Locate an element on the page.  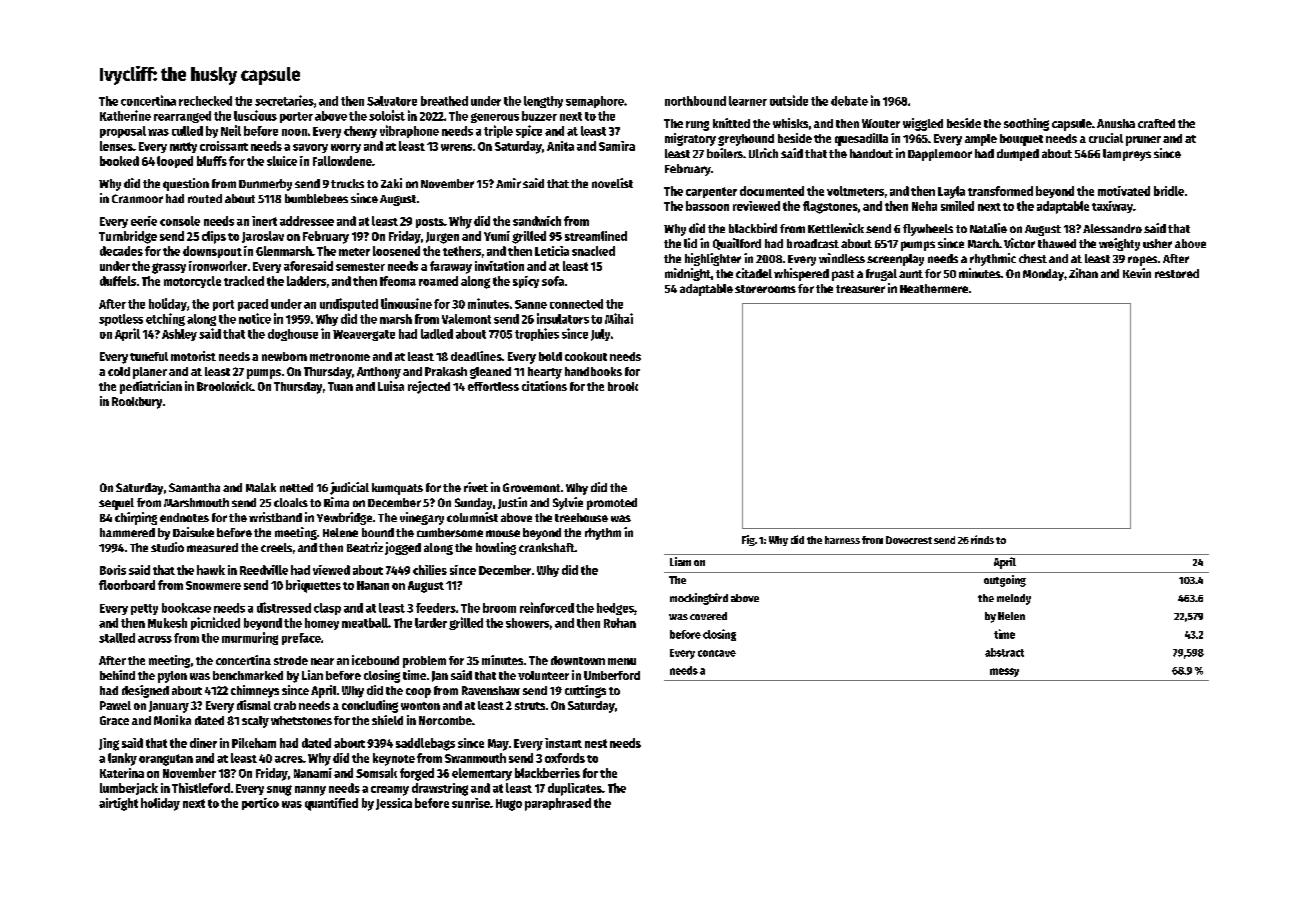
airtight is located at coordinates (118, 804).
